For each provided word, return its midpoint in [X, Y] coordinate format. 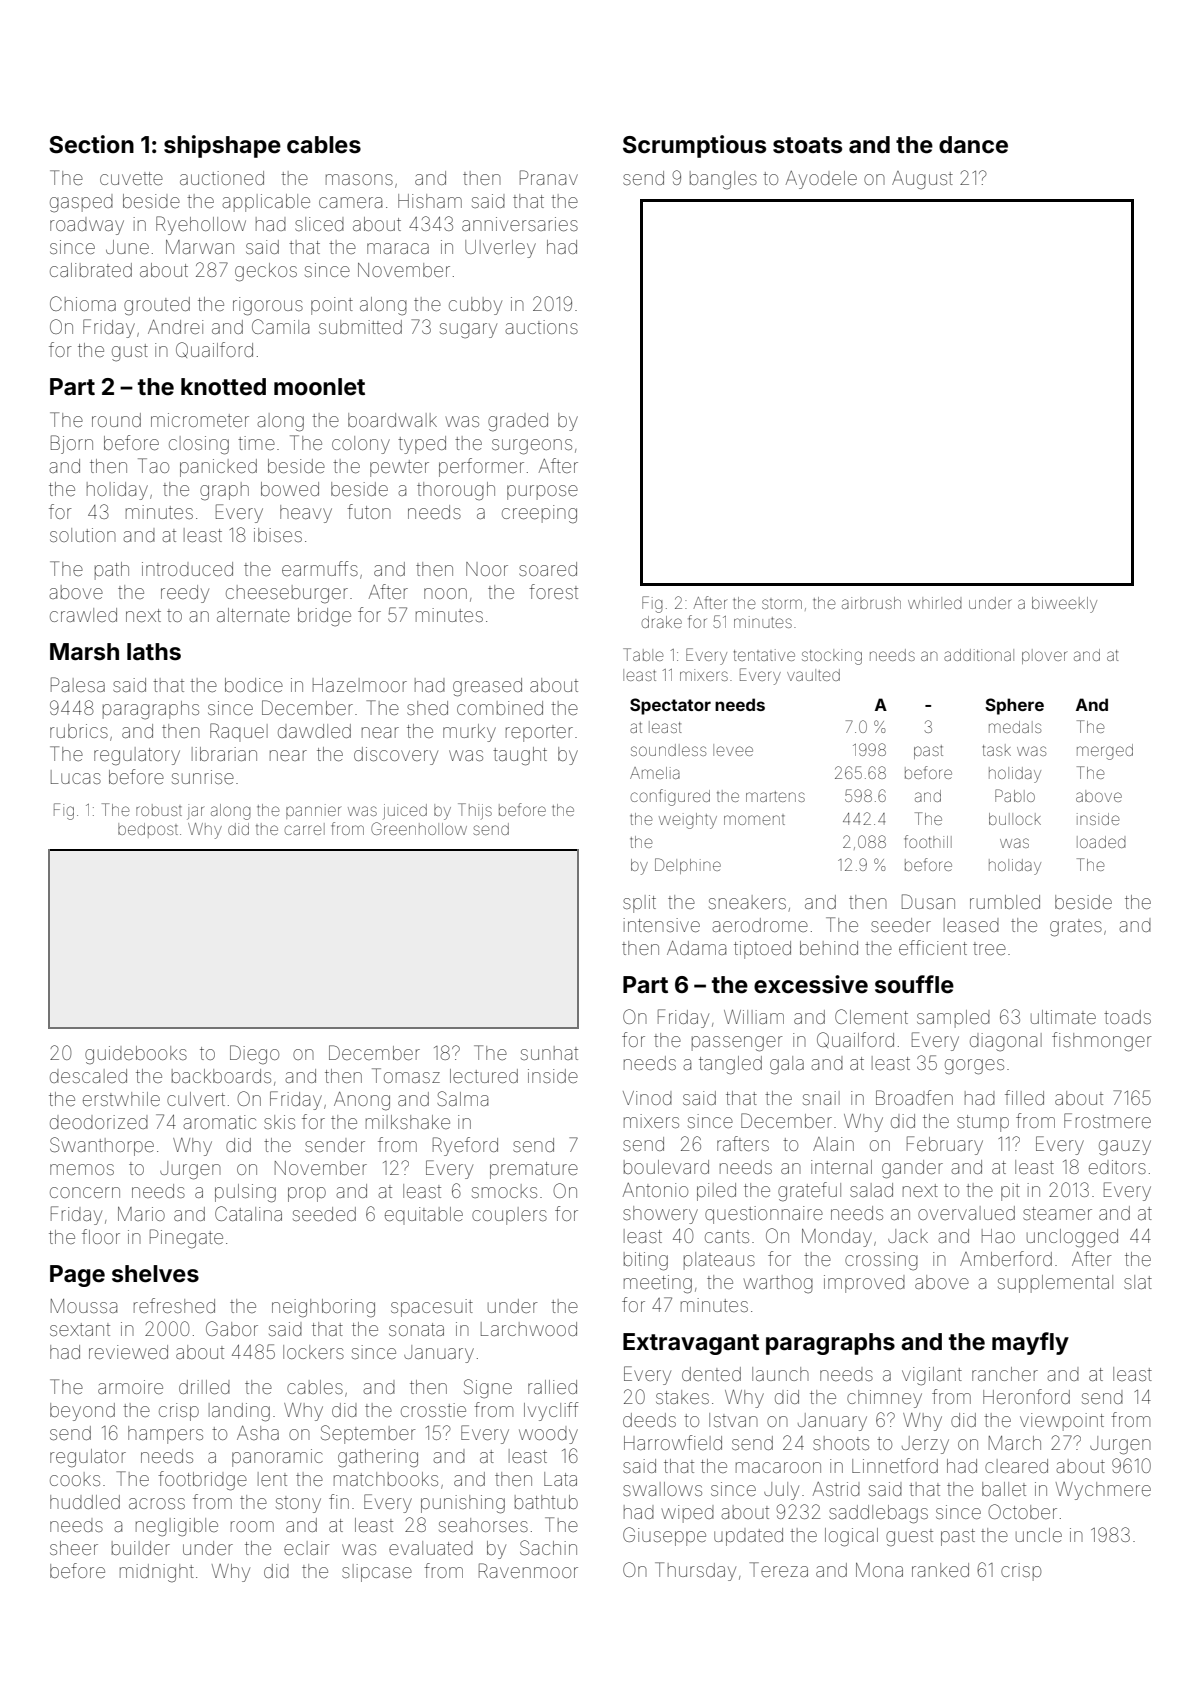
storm [782, 604]
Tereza [778, 1569]
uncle [1039, 1535]
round [116, 420]
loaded [1101, 842]
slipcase [377, 1573]
